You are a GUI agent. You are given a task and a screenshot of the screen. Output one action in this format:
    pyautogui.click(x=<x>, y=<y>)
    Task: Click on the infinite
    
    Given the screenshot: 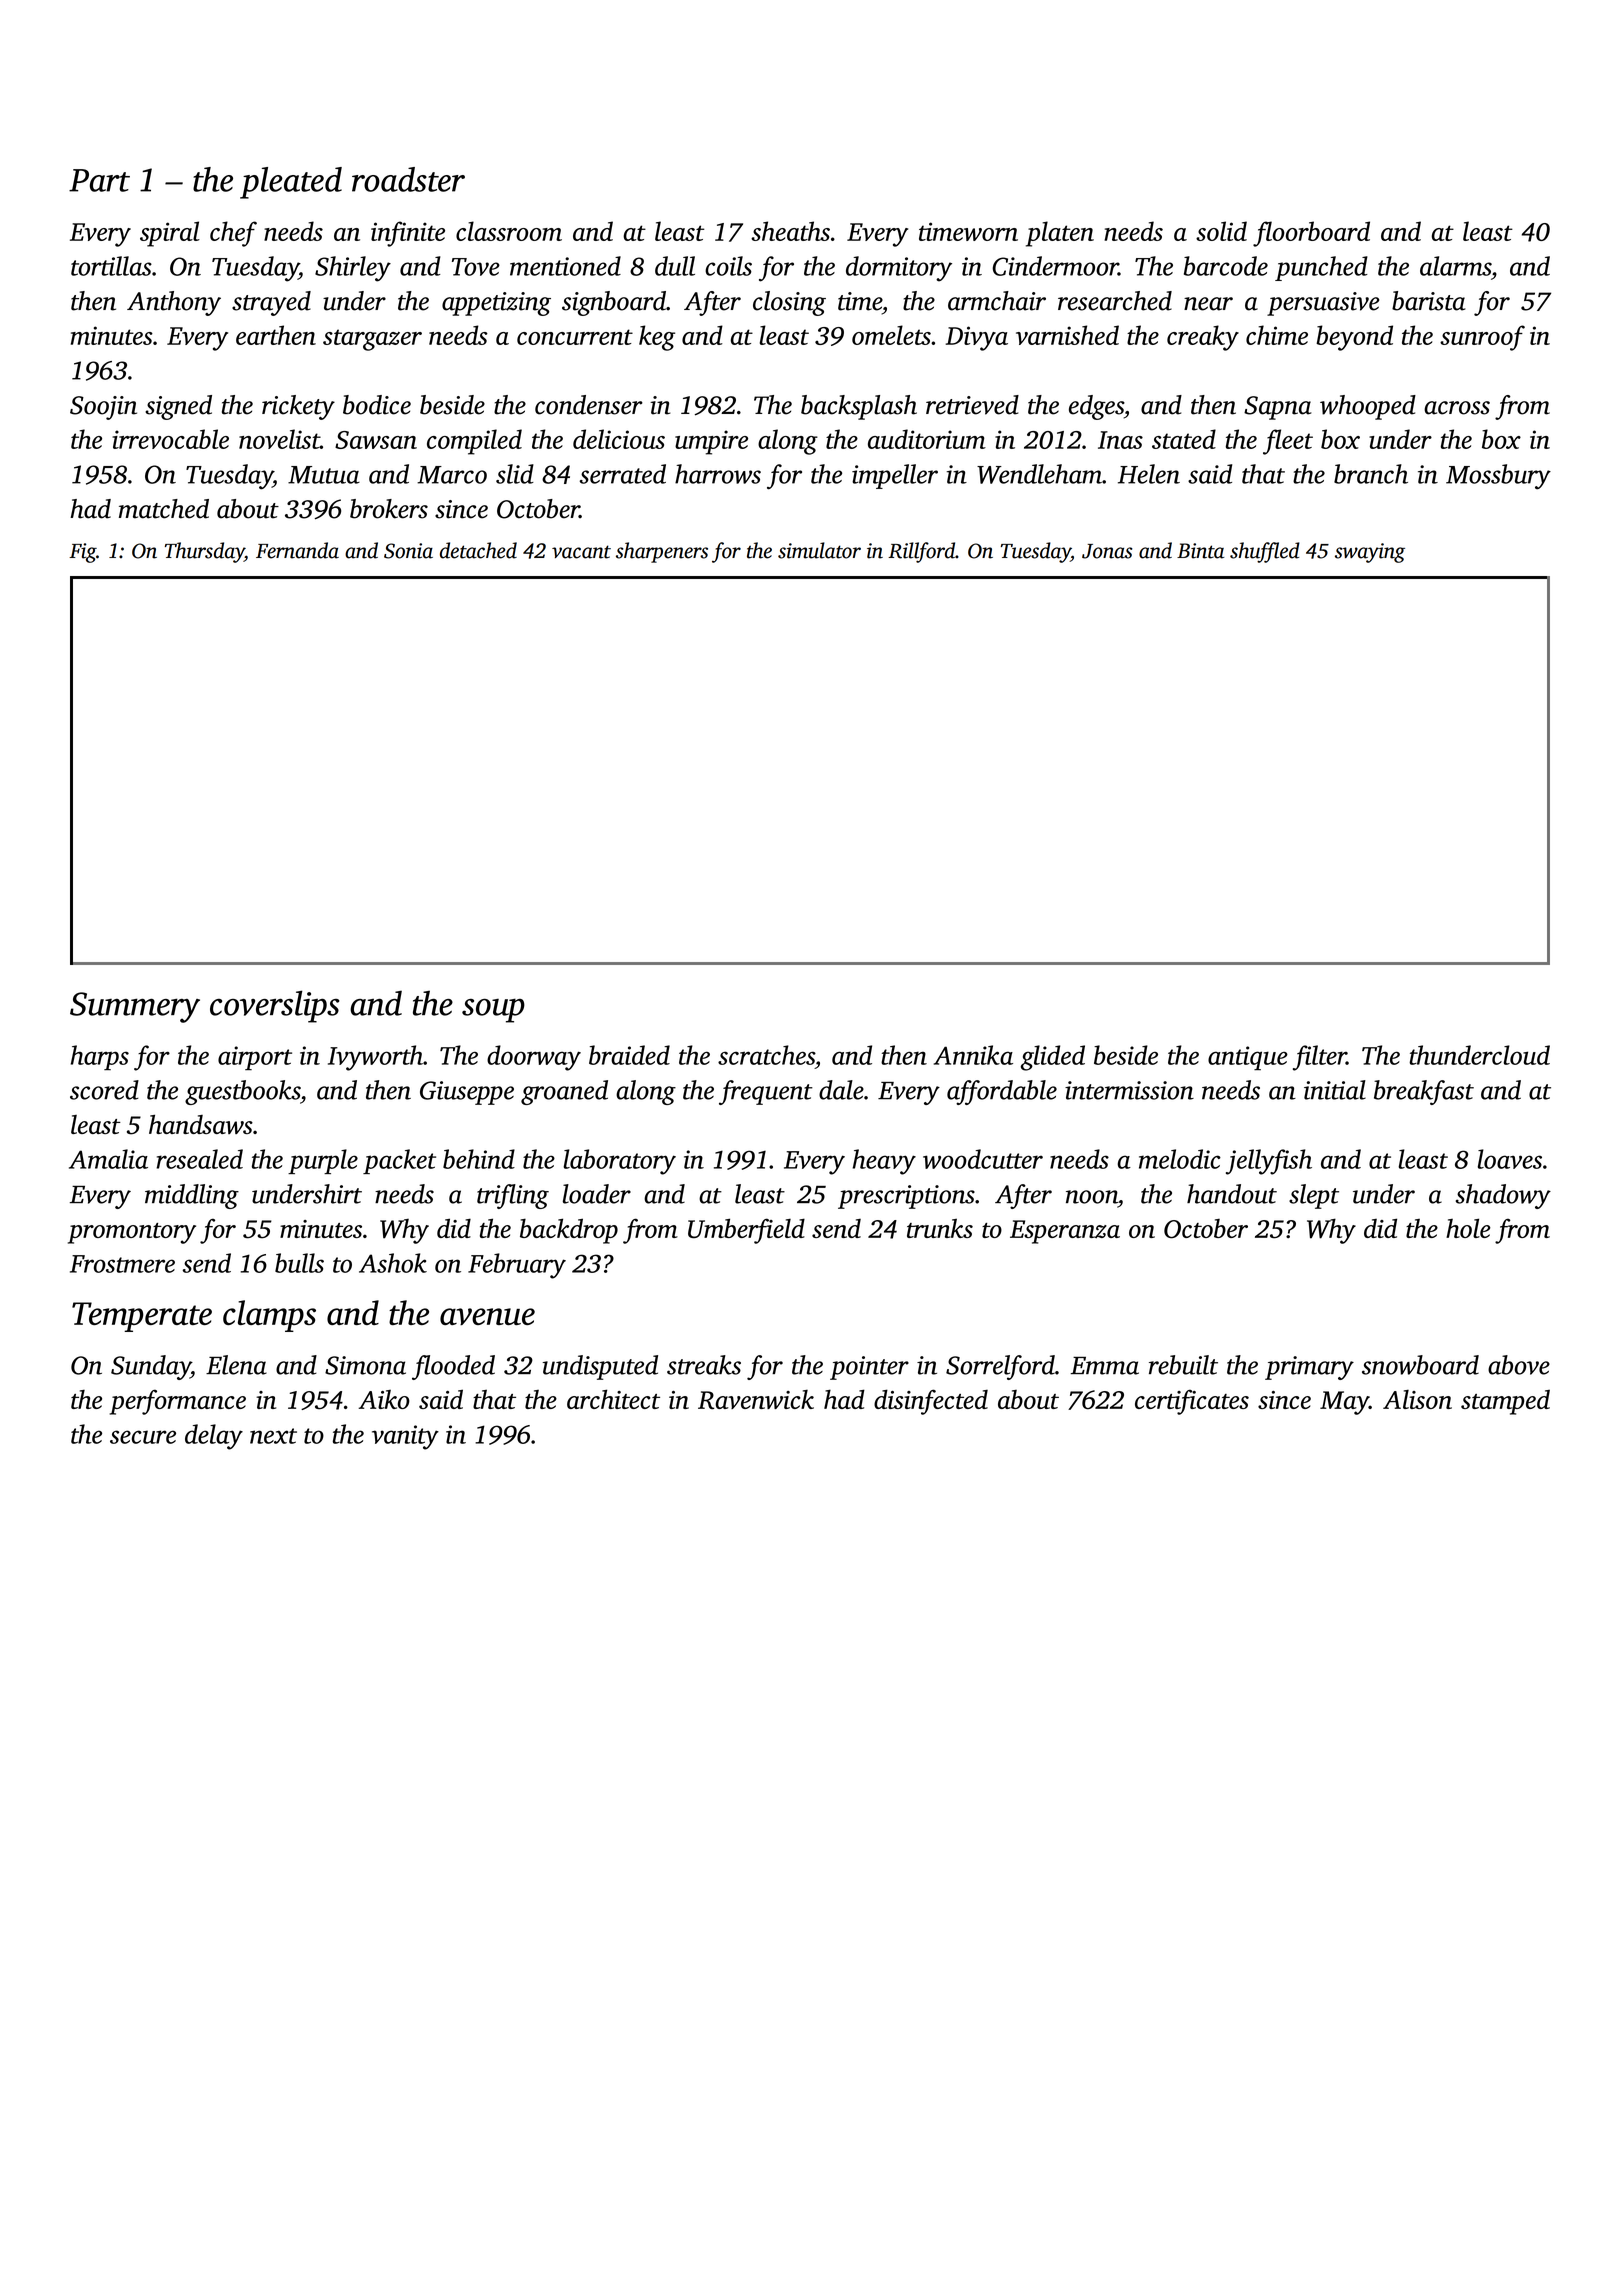 What is the action you would take?
    pyautogui.click(x=408, y=234)
